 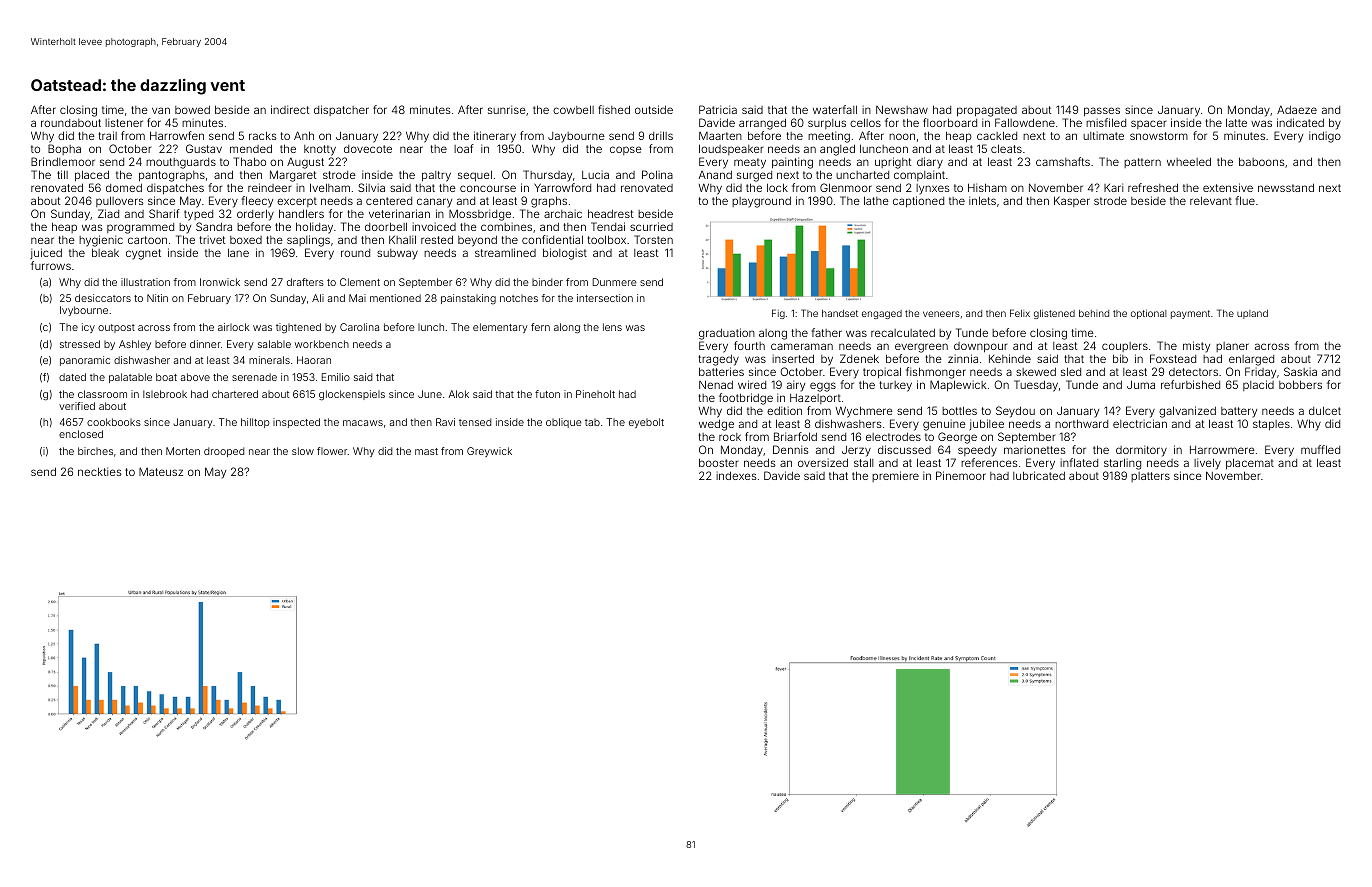 What do you see at coordinates (626, 150) in the screenshot?
I see `copse` at bounding box center [626, 150].
